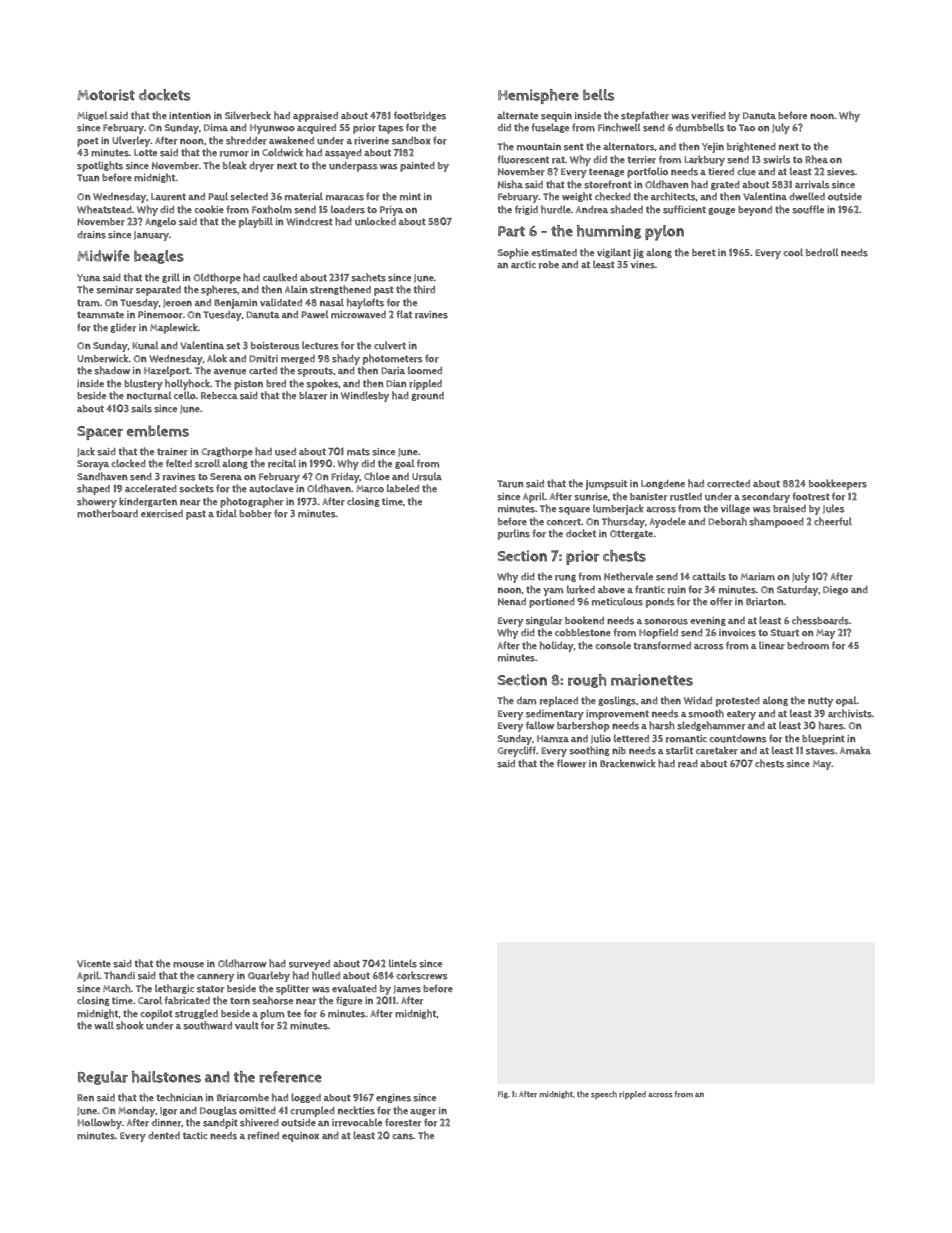  I want to click on purlins, so click(514, 534).
